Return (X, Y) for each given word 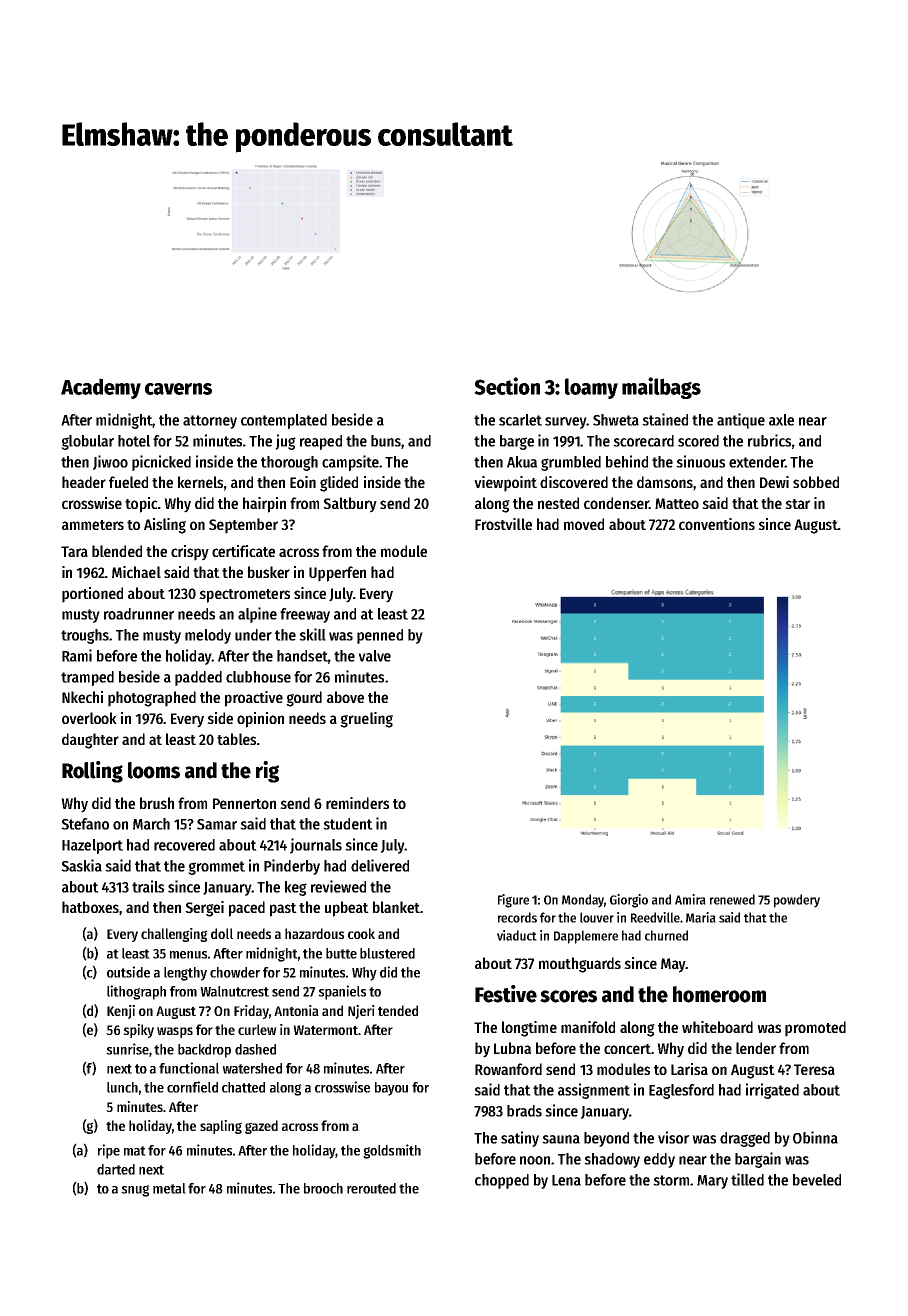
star (797, 504)
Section (507, 386)
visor (673, 1137)
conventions (717, 524)
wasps (175, 1032)
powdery (797, 901)
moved (584, 524)
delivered (380, 865)
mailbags (661, 388)
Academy (101, 388)
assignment (594, 1091)
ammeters (93, 525)
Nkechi (82, 697)
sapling (221, 1127)
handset (302, 656)
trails (148, 886)
